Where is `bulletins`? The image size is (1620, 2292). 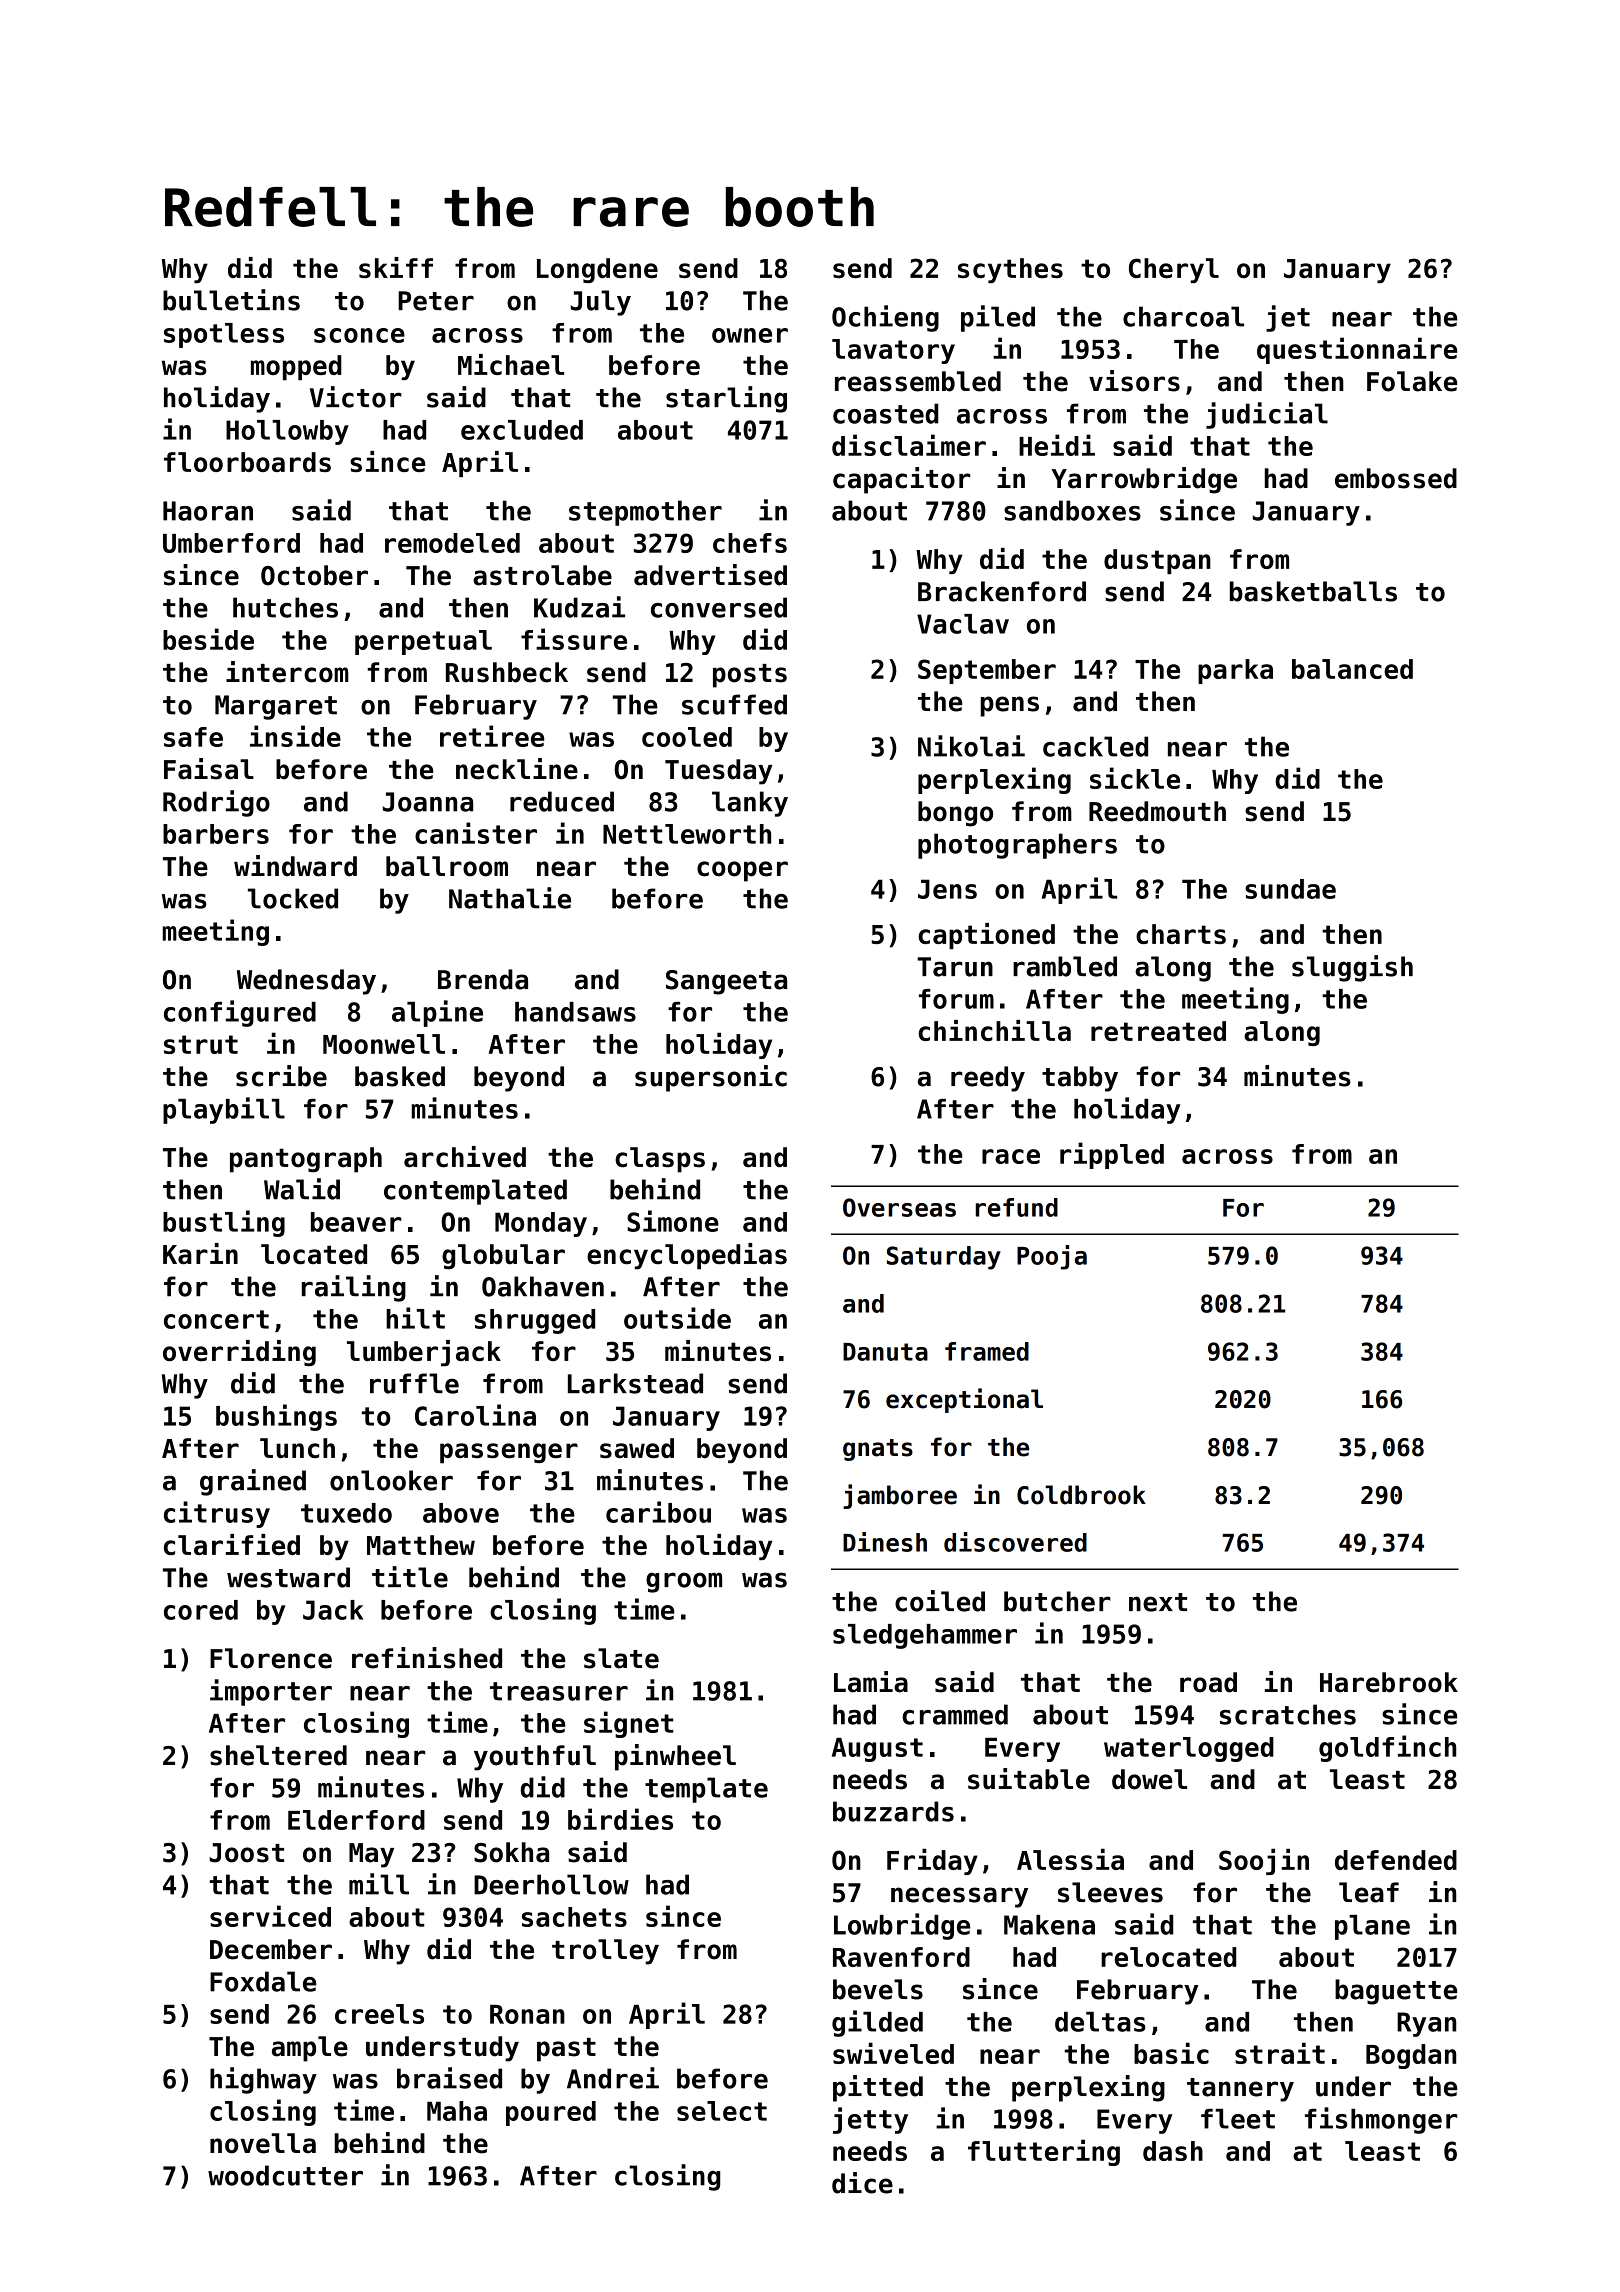
bulletins is located at coordinates (231, 300).
